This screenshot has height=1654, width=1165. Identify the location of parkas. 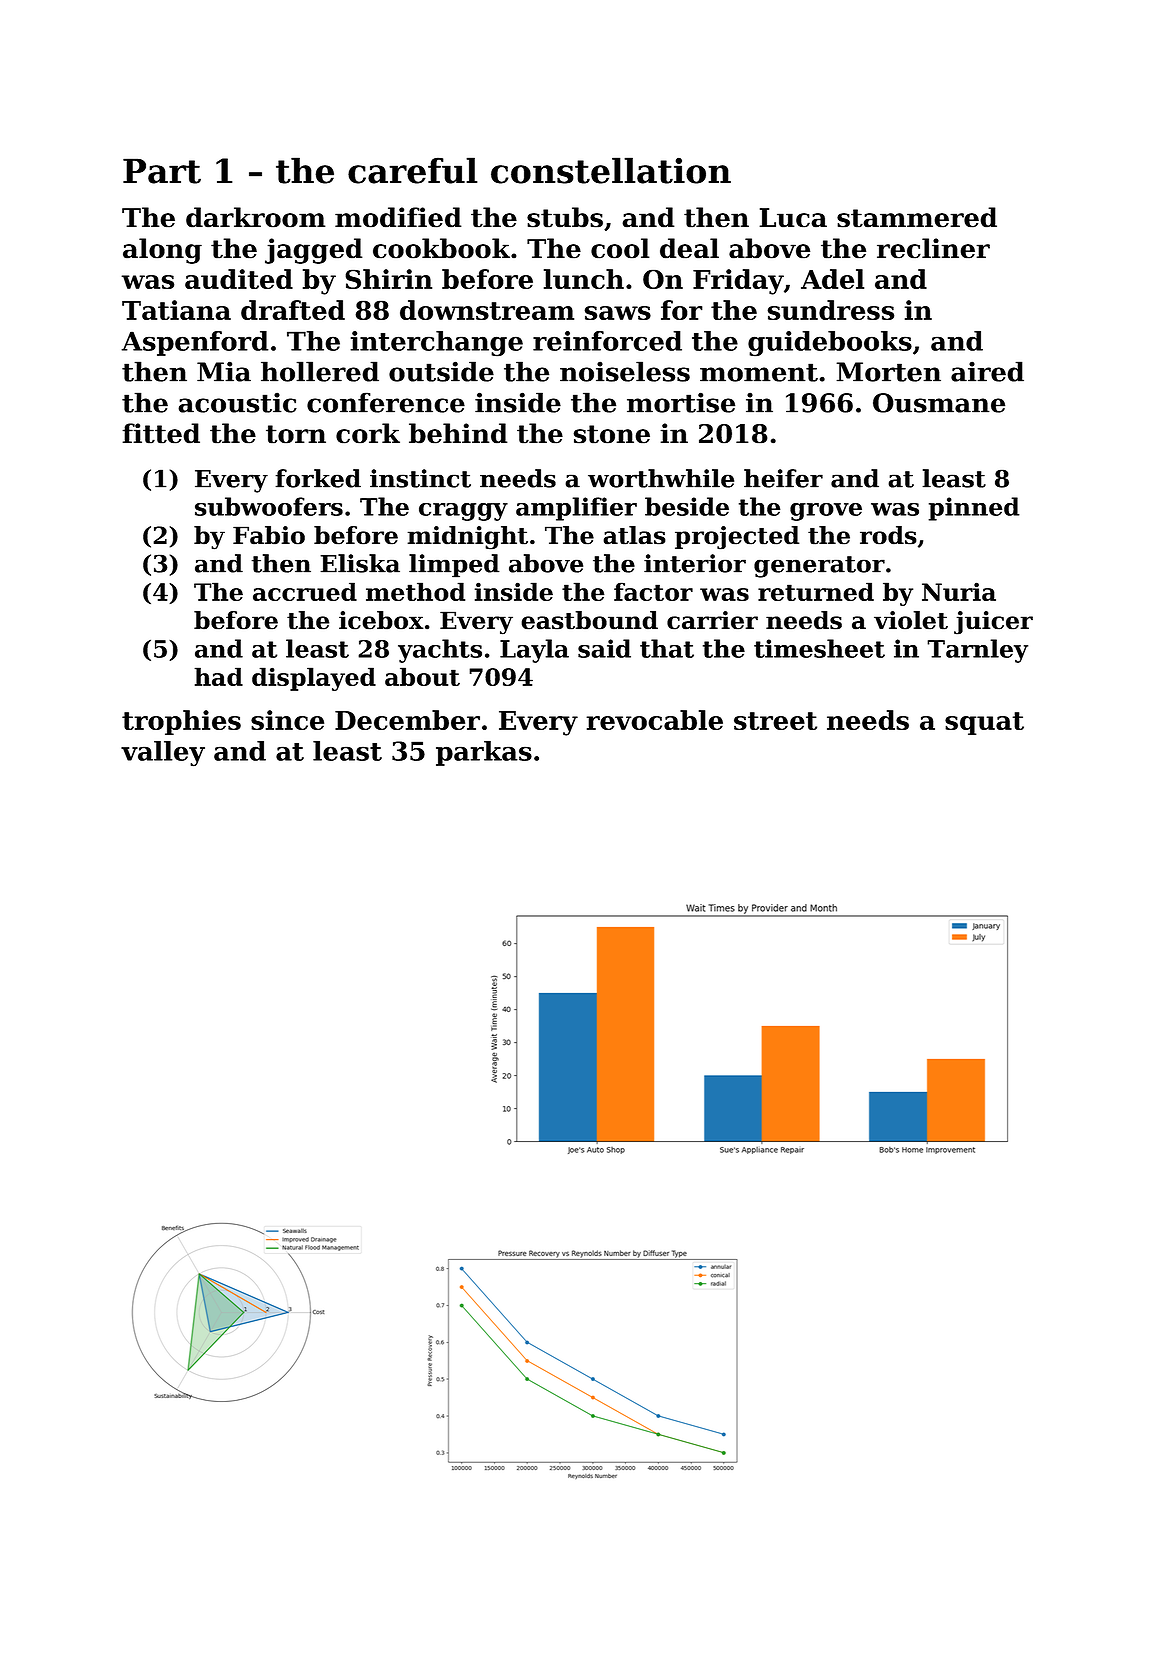
(484, 753).
